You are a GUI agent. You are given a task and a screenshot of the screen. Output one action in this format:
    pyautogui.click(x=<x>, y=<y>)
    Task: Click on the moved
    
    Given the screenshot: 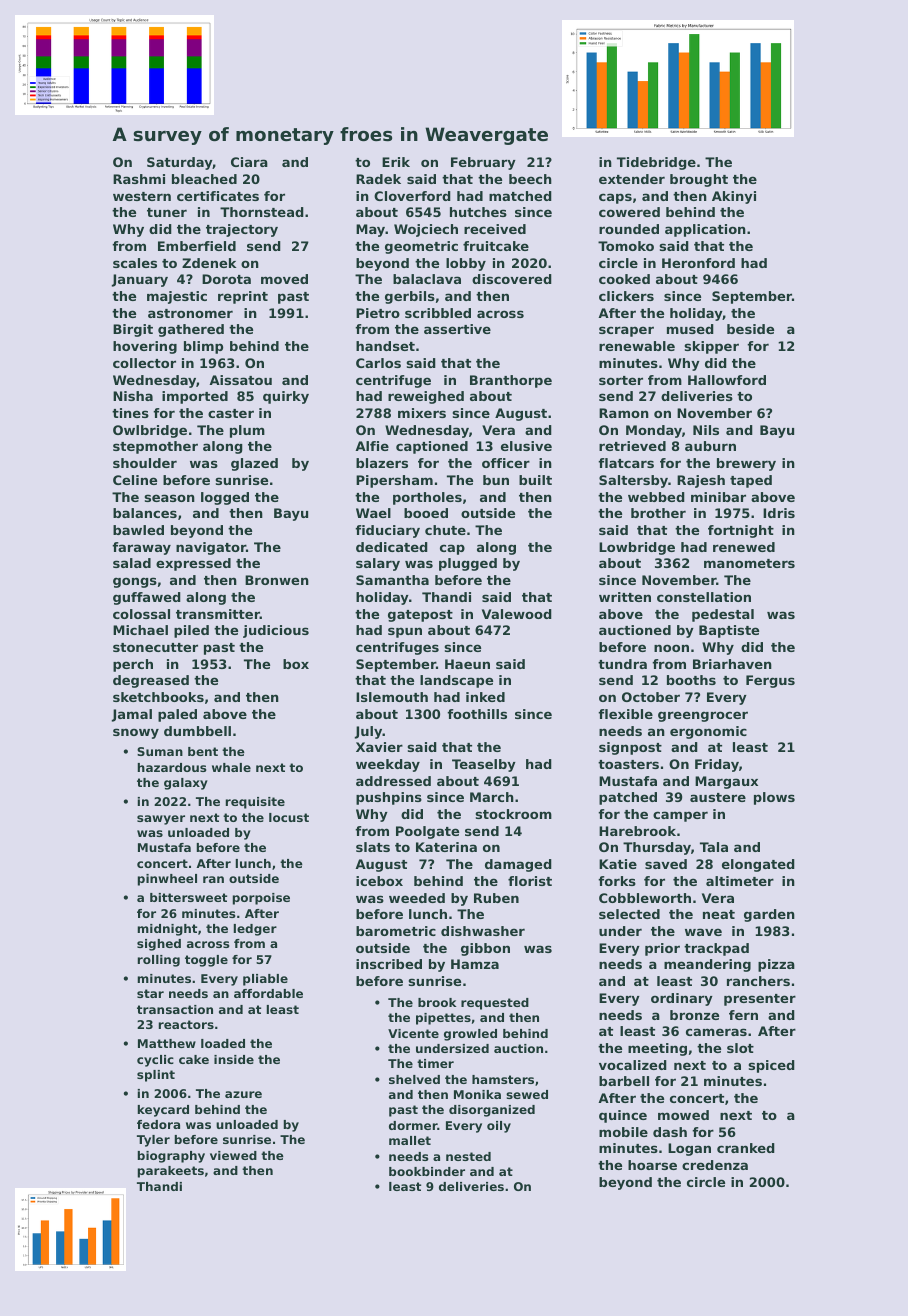 What is the action you would take?
    pyautogui.click(x=284, y=279)
